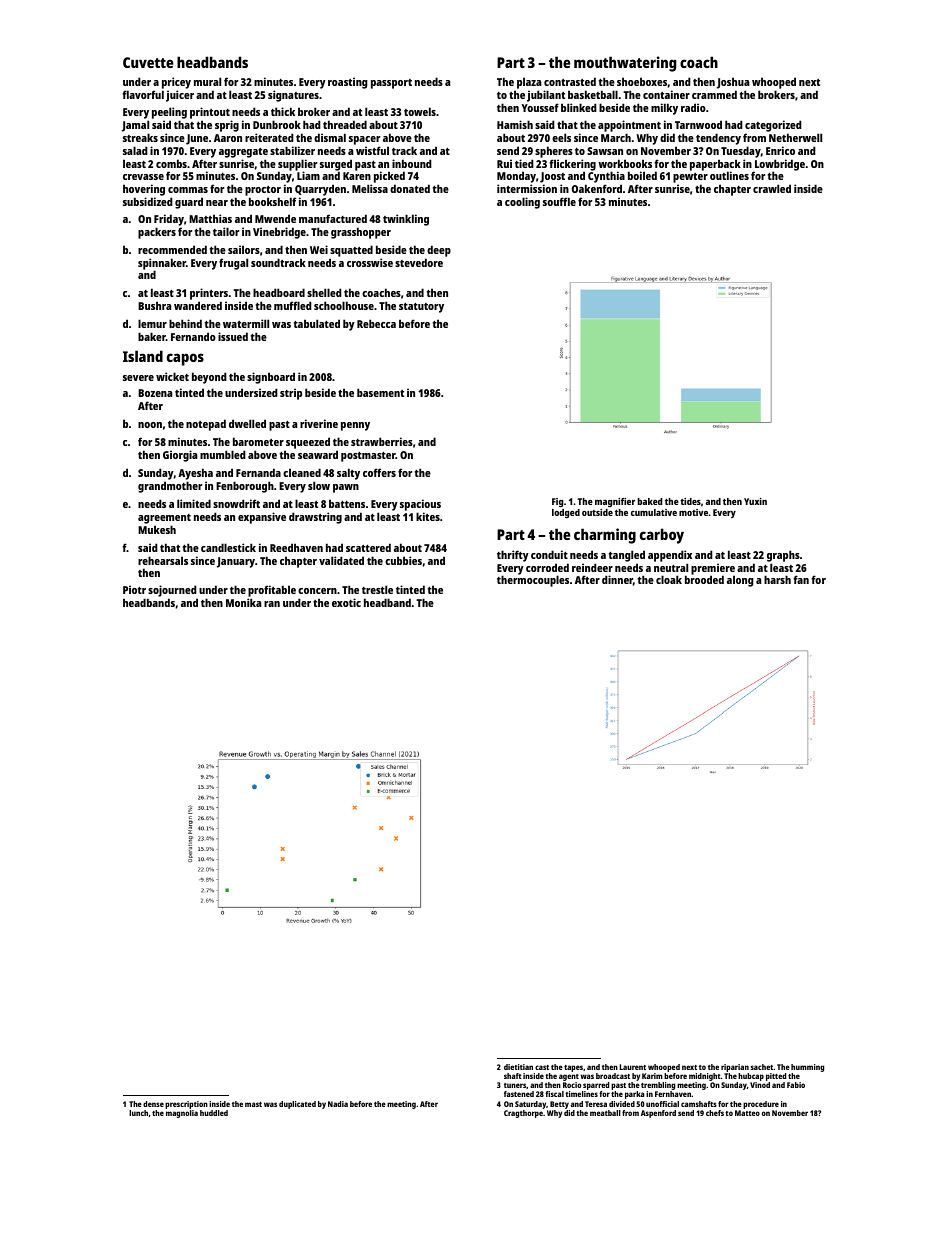  What do you see at coordinates (573, 1068) in the screenshot?
I see `tapes` at bounding box center [573, 1068].
